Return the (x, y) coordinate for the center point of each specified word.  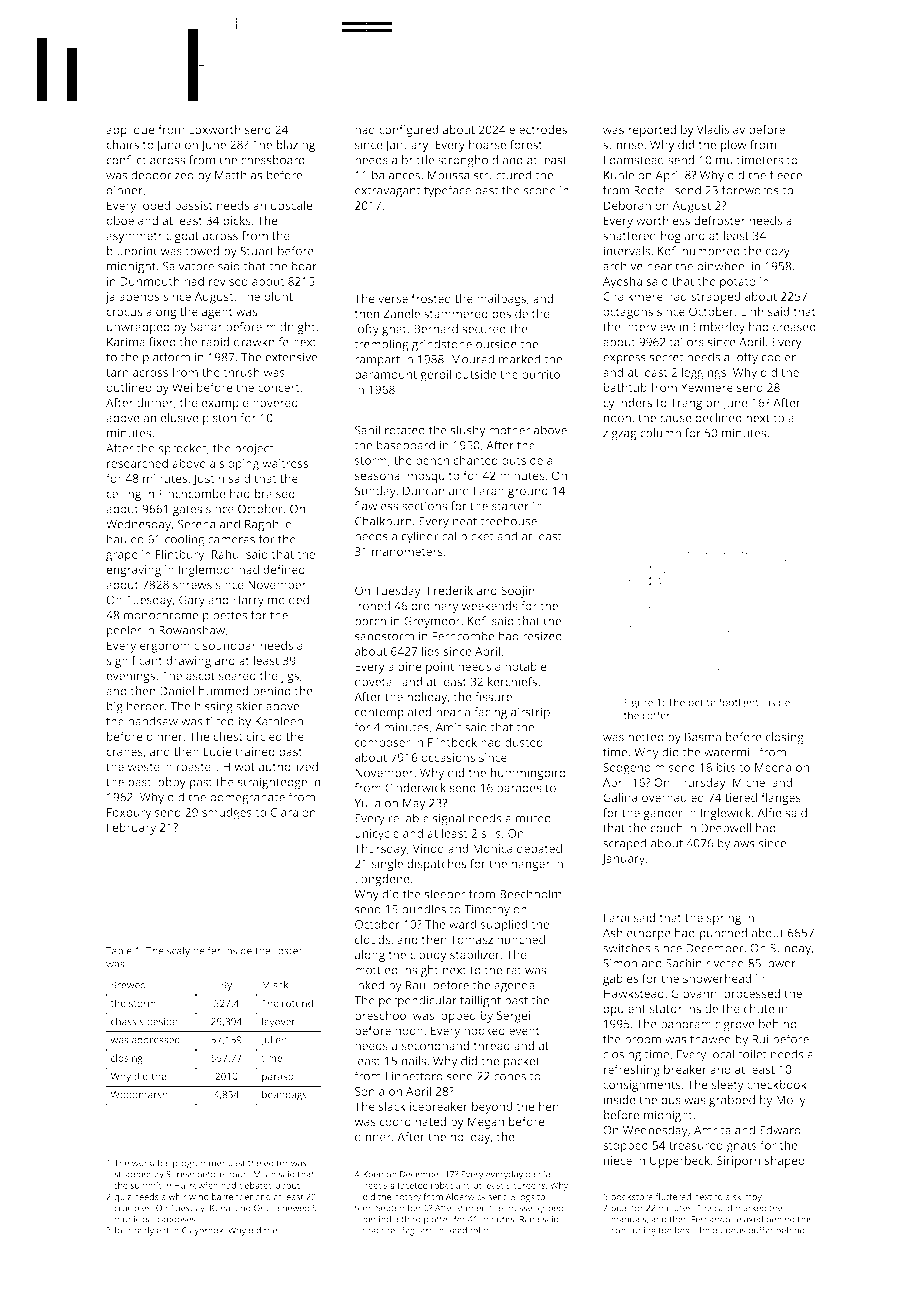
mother (509, 430)
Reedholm (467, 1230)
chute (759, 1008)
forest (526, 144)
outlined (129, 387)
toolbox (674, 1230)
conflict (126, 160)
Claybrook (202, 1231)
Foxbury (129, 813)
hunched (521, 939)
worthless (663, 220)
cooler (779, 357)
